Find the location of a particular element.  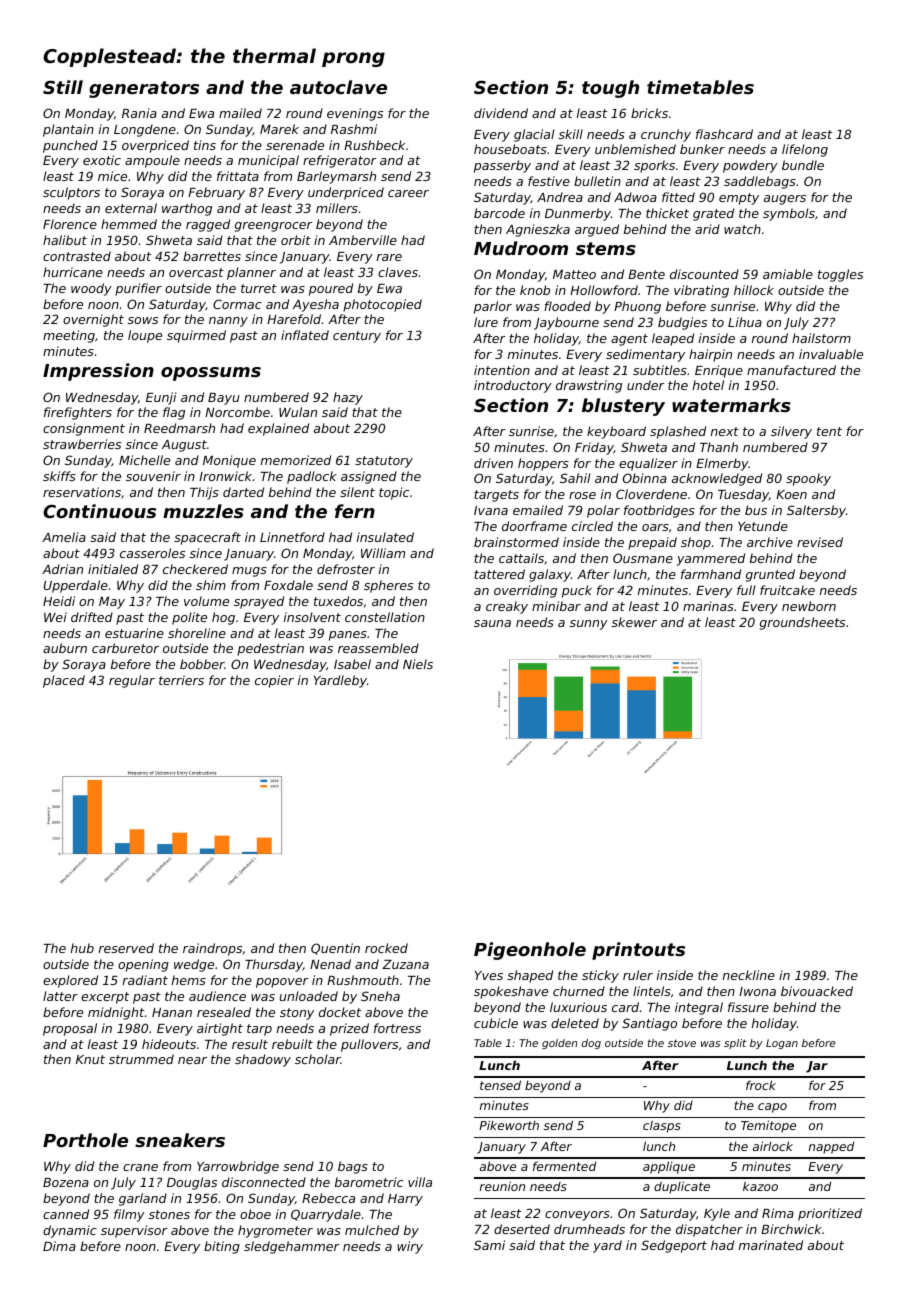

newborn is located at coordinates (809, 606).
